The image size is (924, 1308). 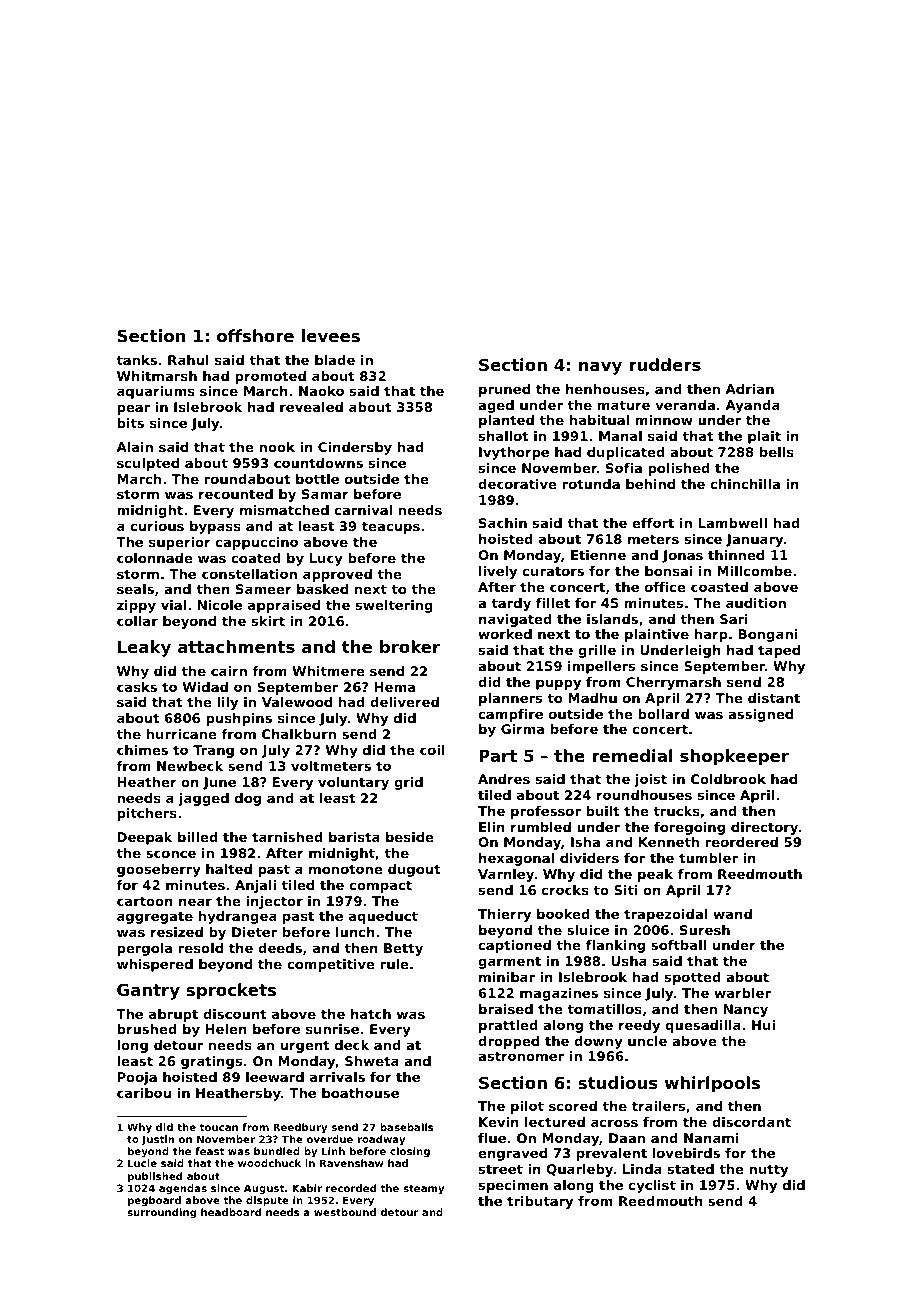 What do you see at coordinates (647, 1041) in the document?
I see `uncle` at bounding box center [647, 1041].
